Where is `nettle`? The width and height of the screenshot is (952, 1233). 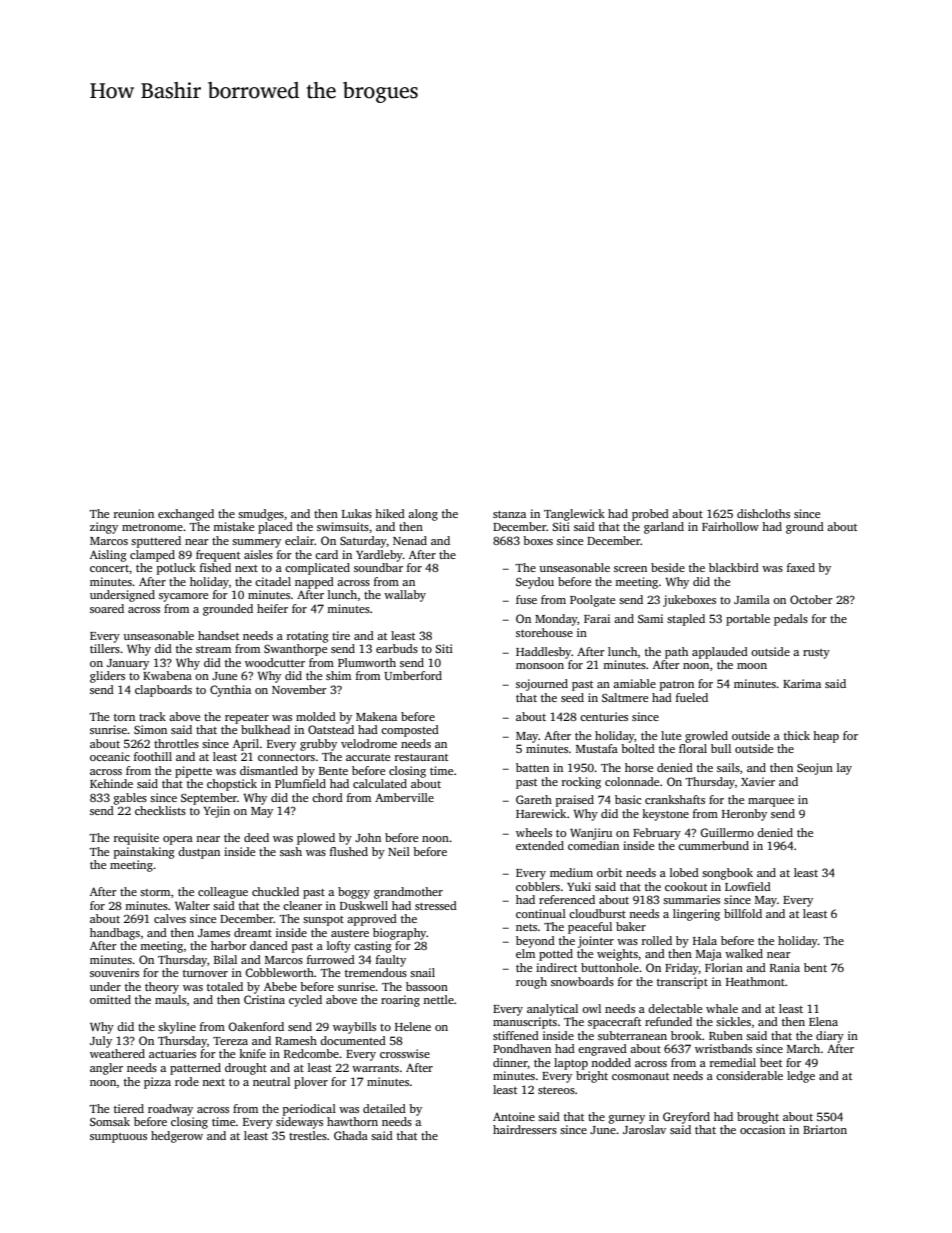 nettle is located at coordinates (438, 999).
